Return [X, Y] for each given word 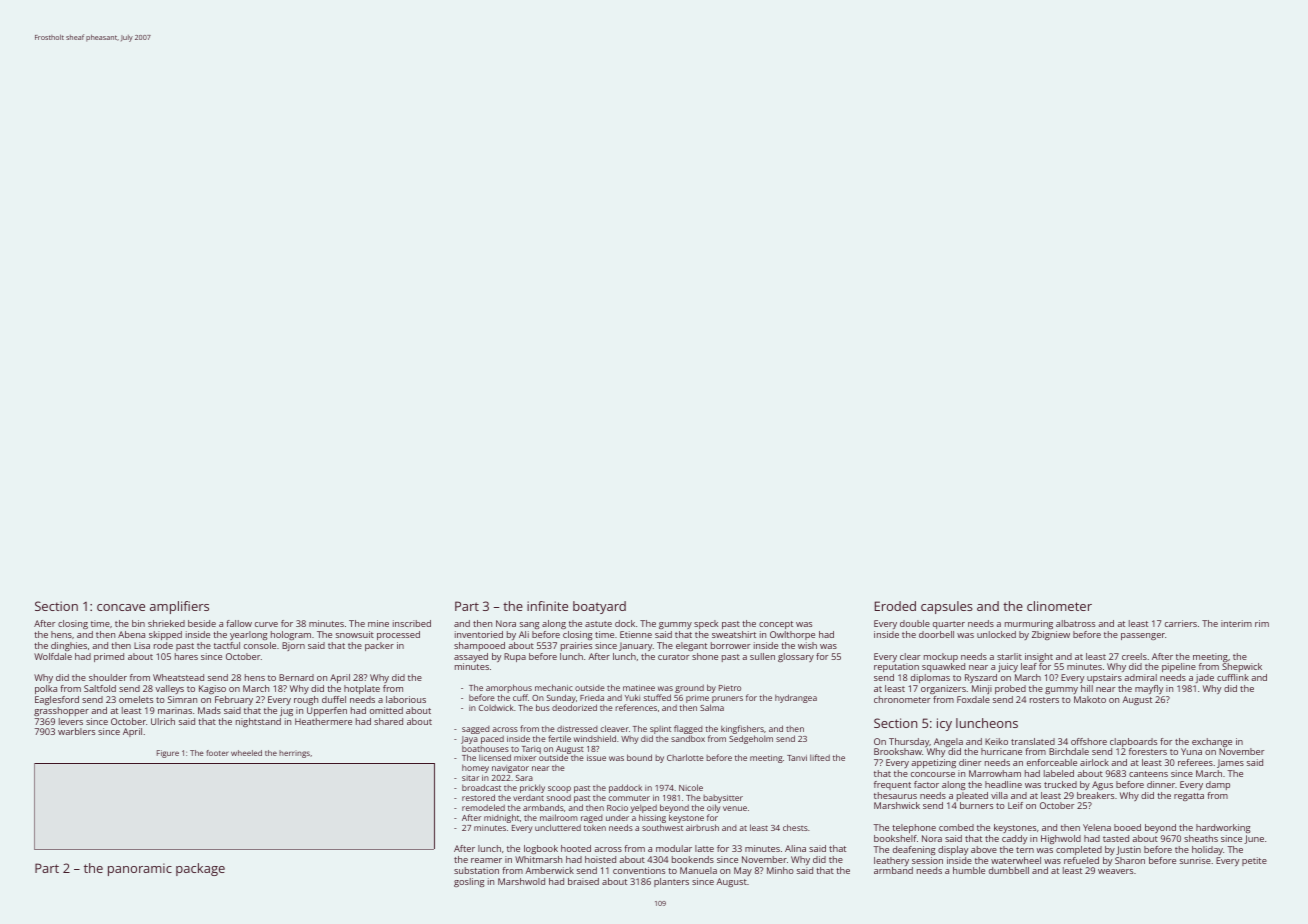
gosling [469, 882]
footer [217, 753]
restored [478, 797]
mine [378, 623]
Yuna [1191, 751]
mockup [941, 657]
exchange [1212, 742]
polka [46, 689]
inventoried [479, 634]
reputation [896, 667]
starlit [1009, 656]
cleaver [615, 728]
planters [671, 882]
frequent [892, 785]
